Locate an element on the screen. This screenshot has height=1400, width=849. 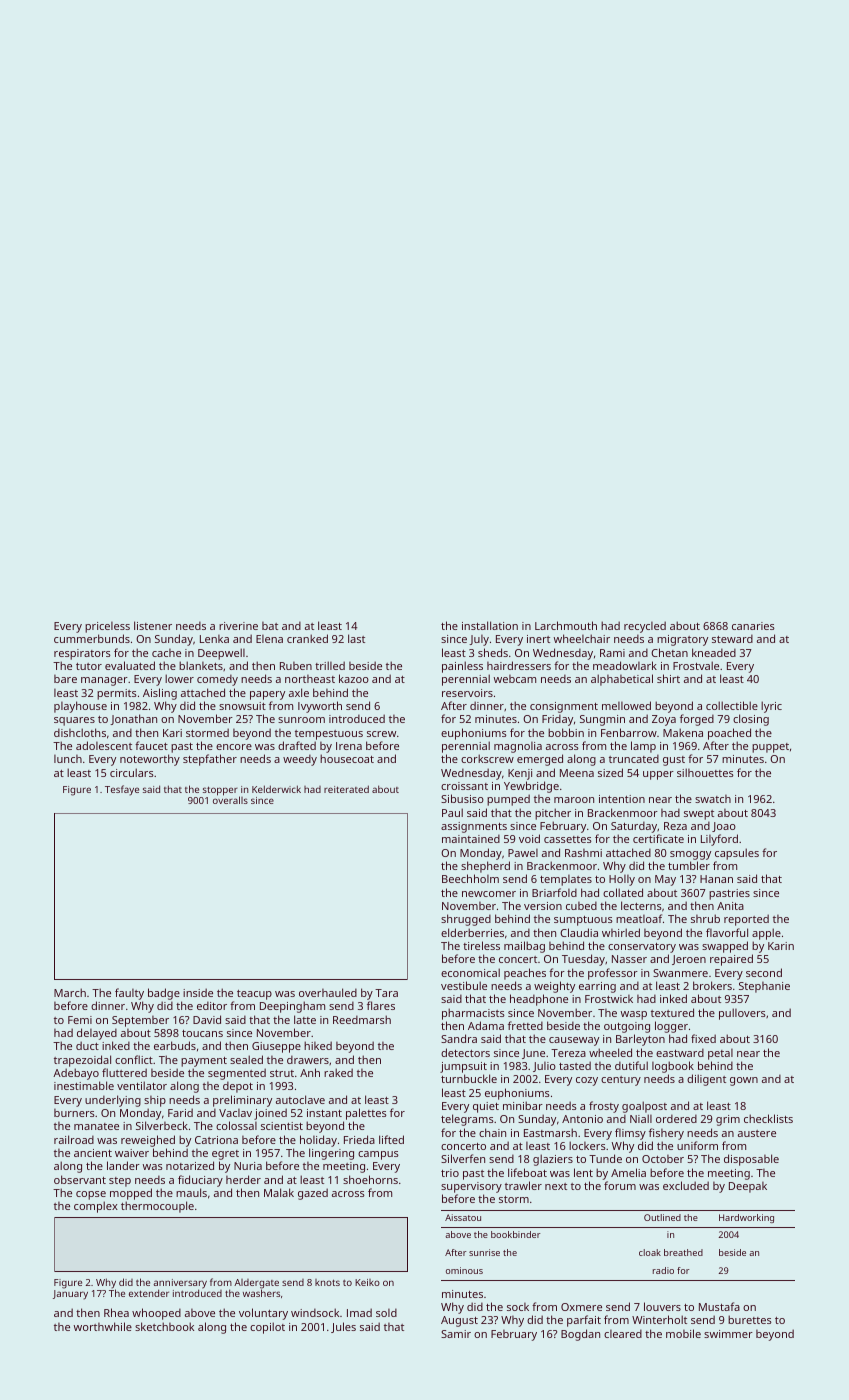
wheelchair is located at coordinates (582, 638).
